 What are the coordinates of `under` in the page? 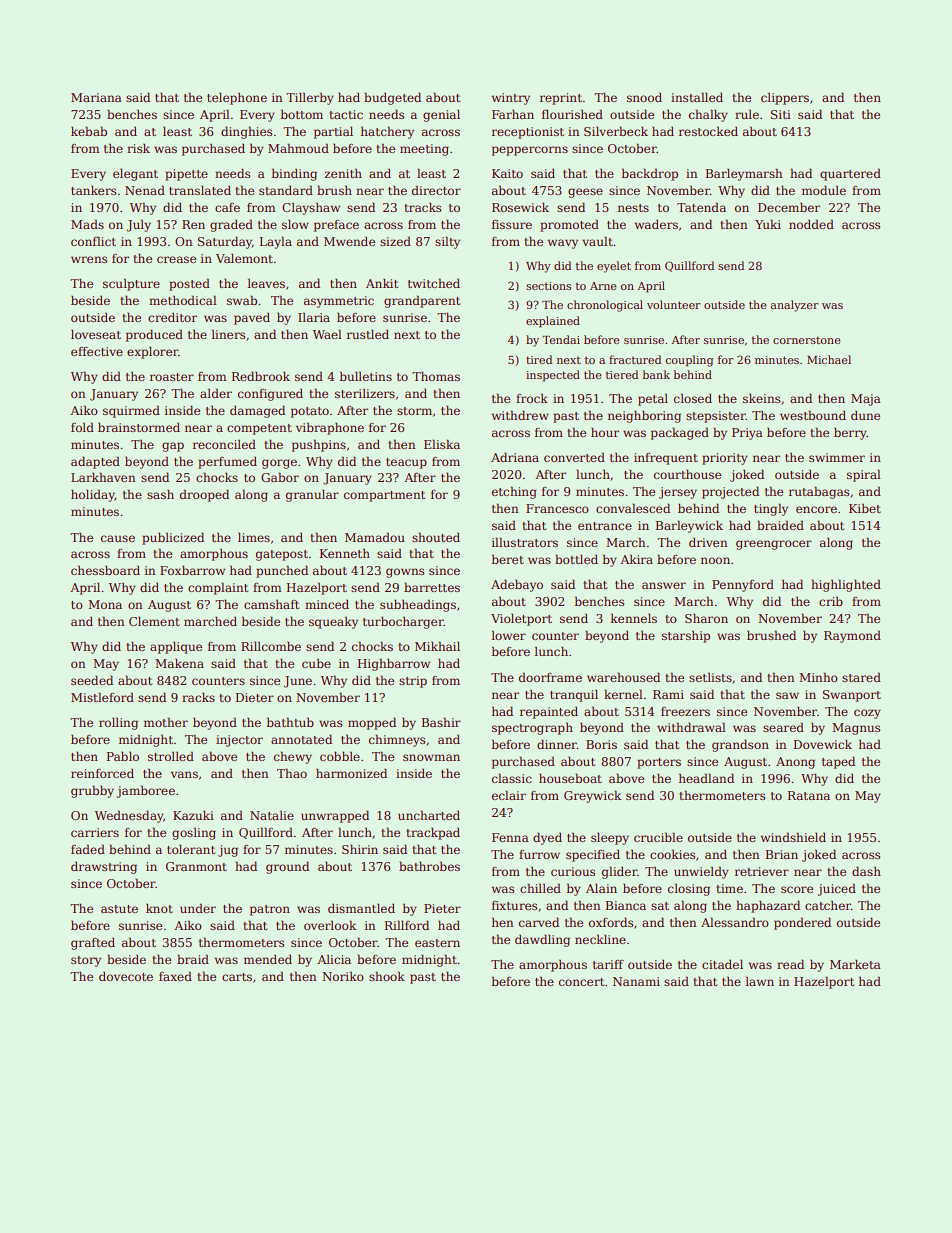 It's located at (198, 908).
